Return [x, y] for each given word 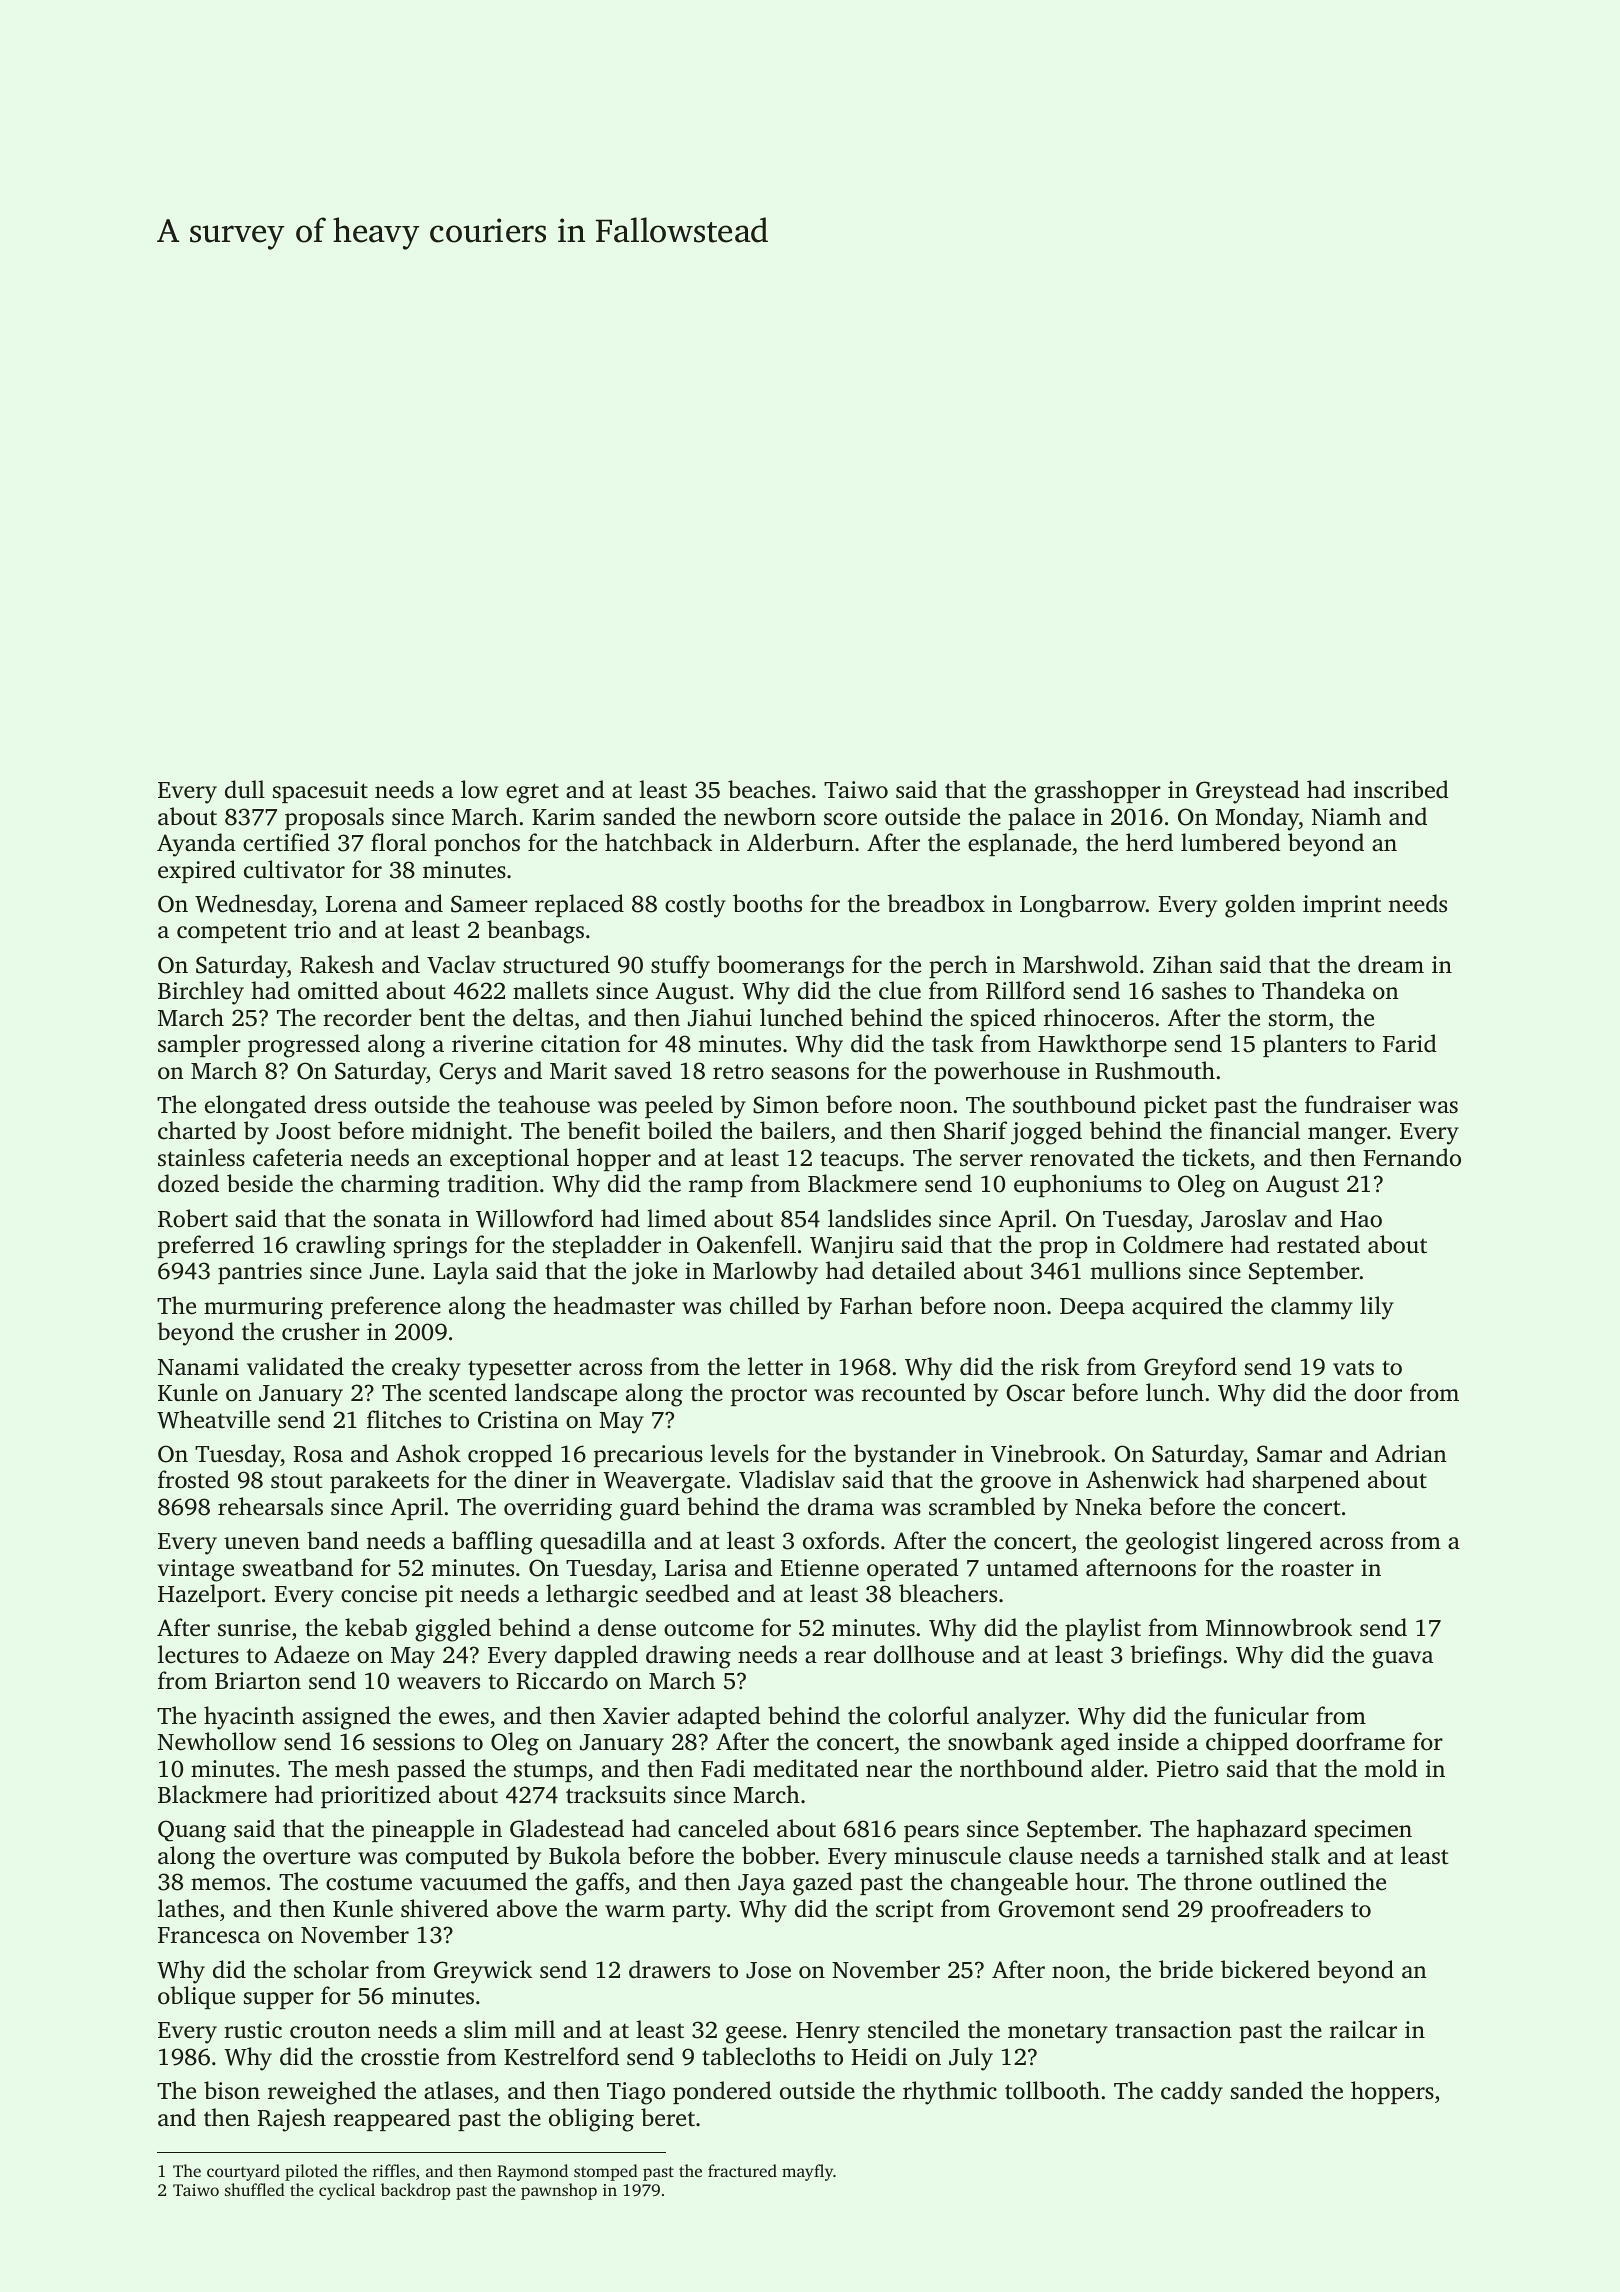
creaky [426, 1369]
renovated [1082, 1157]
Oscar [1035, 1393]
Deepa [1092, 1308]
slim [485, 2029]
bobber [778, 1855]
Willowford [535, 1218]
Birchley [201, 993]
